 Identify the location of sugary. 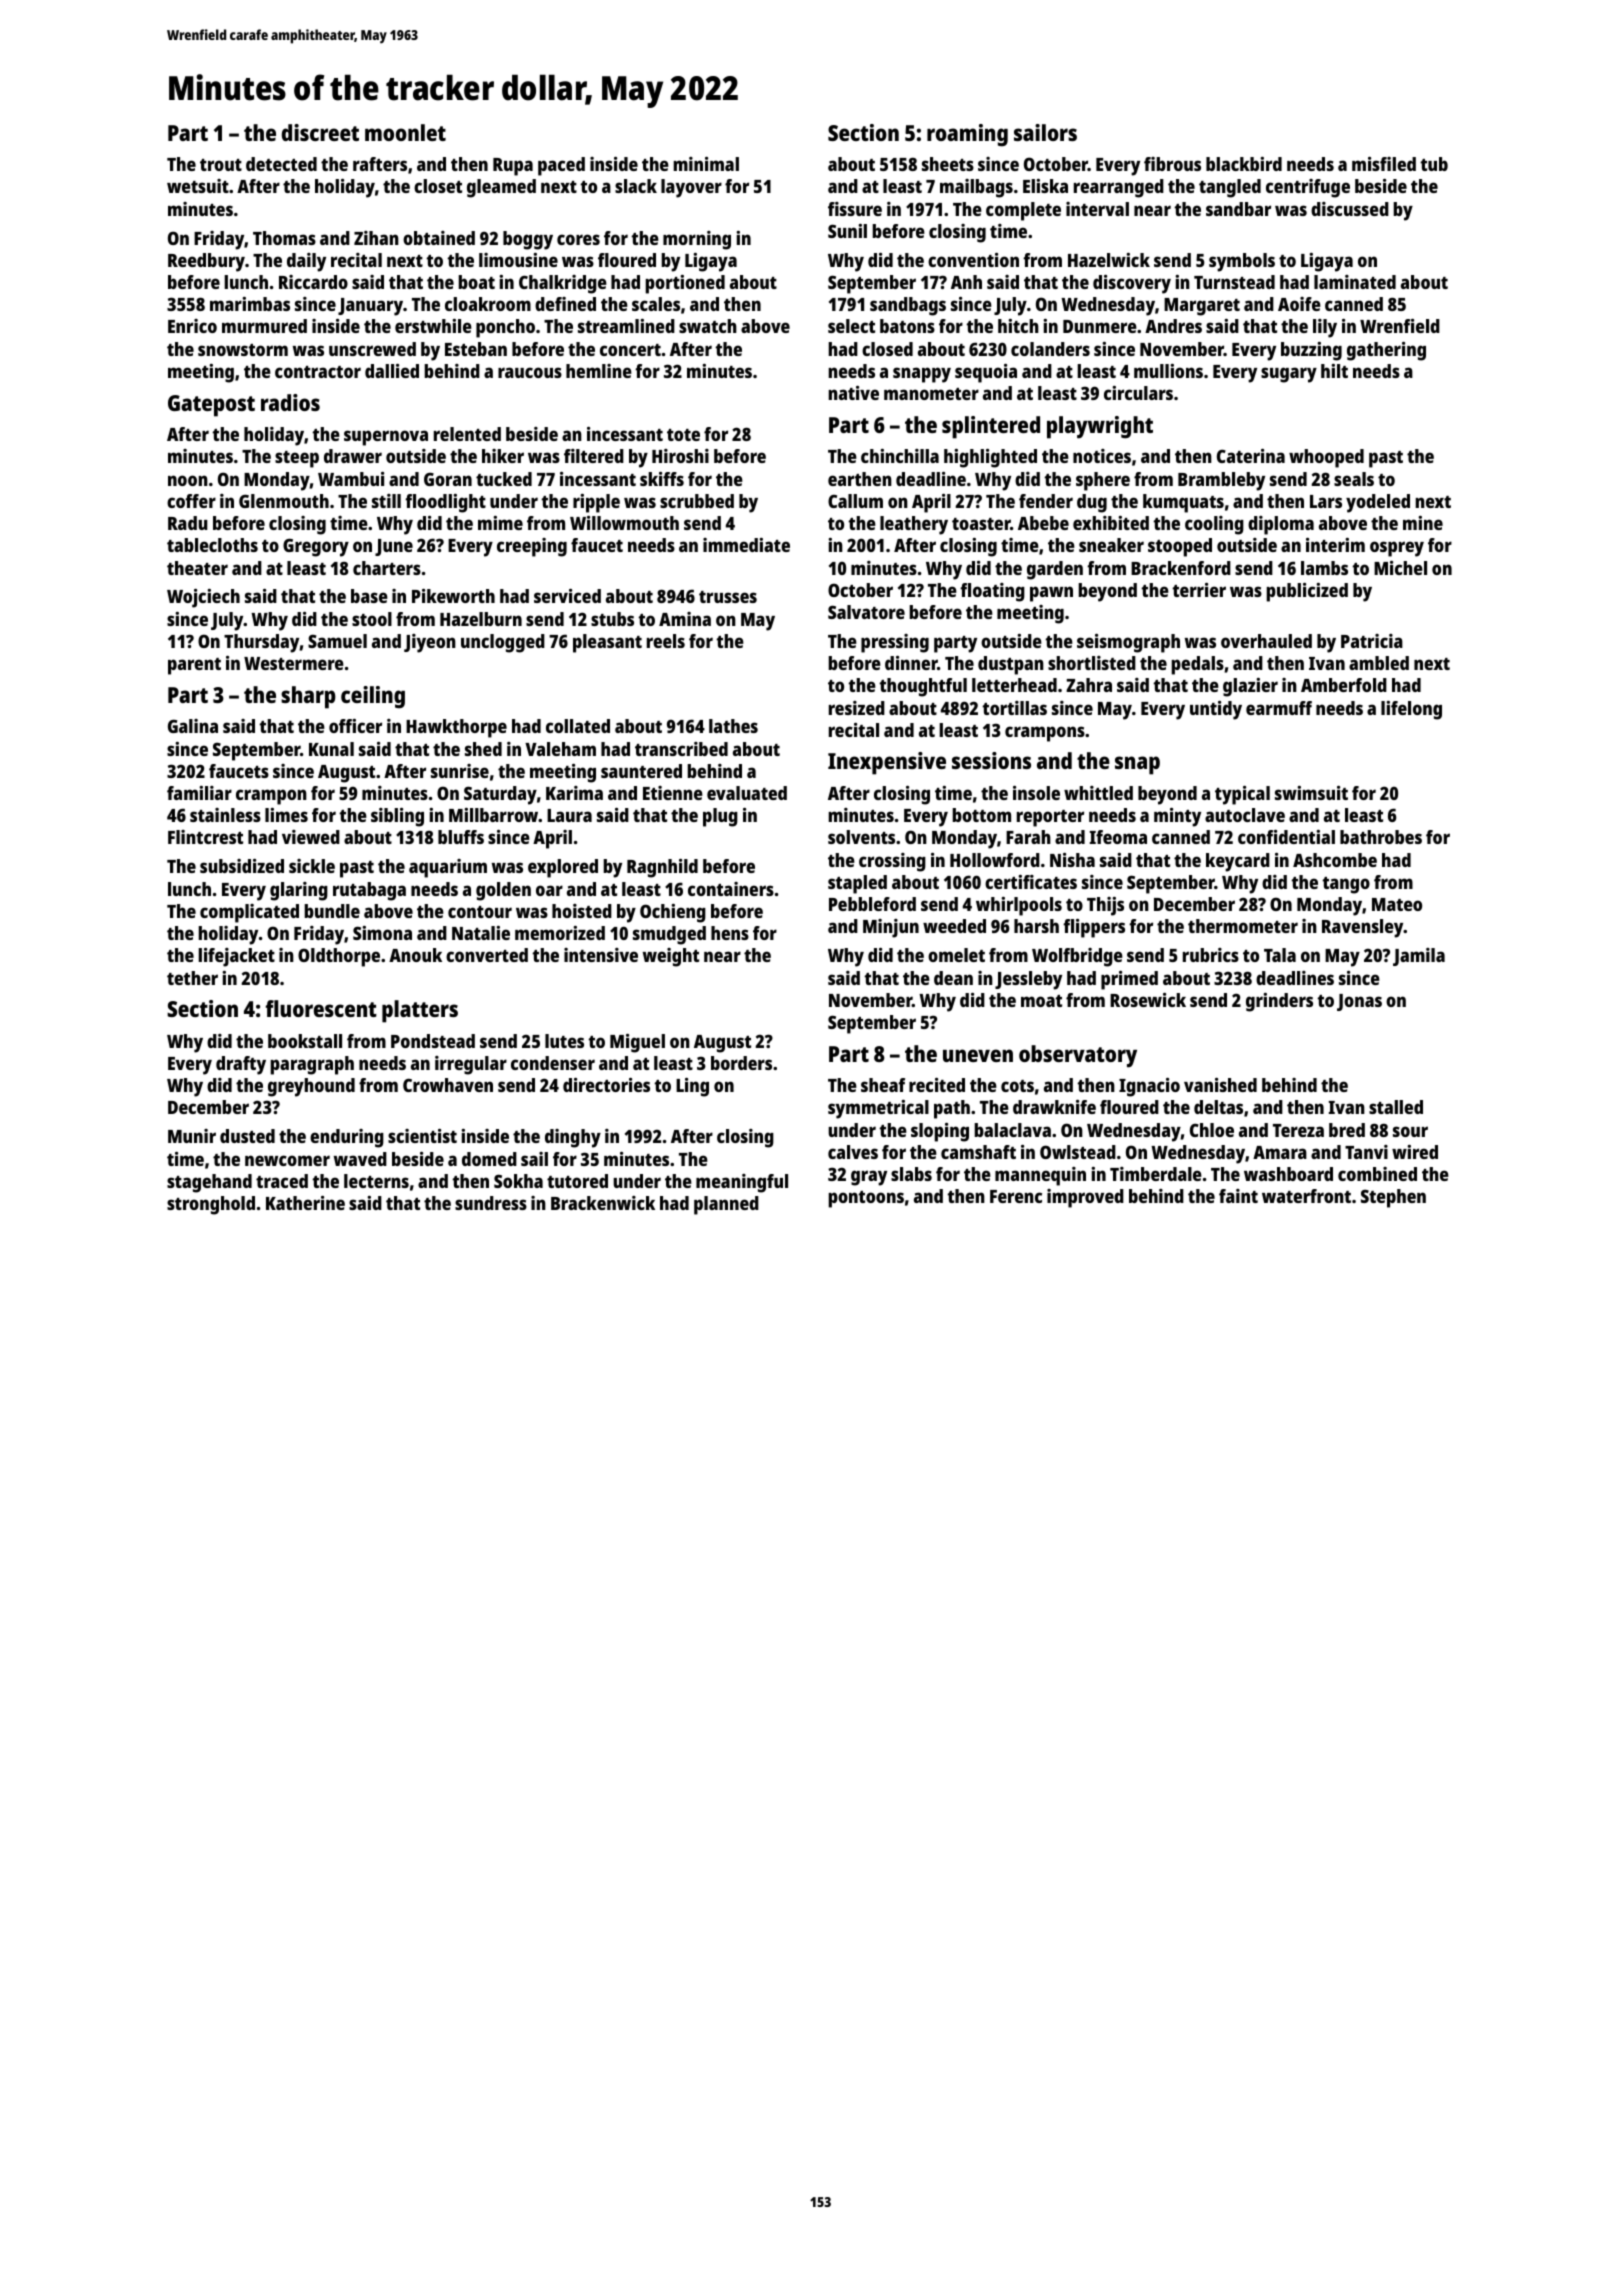
(1289, 375).
